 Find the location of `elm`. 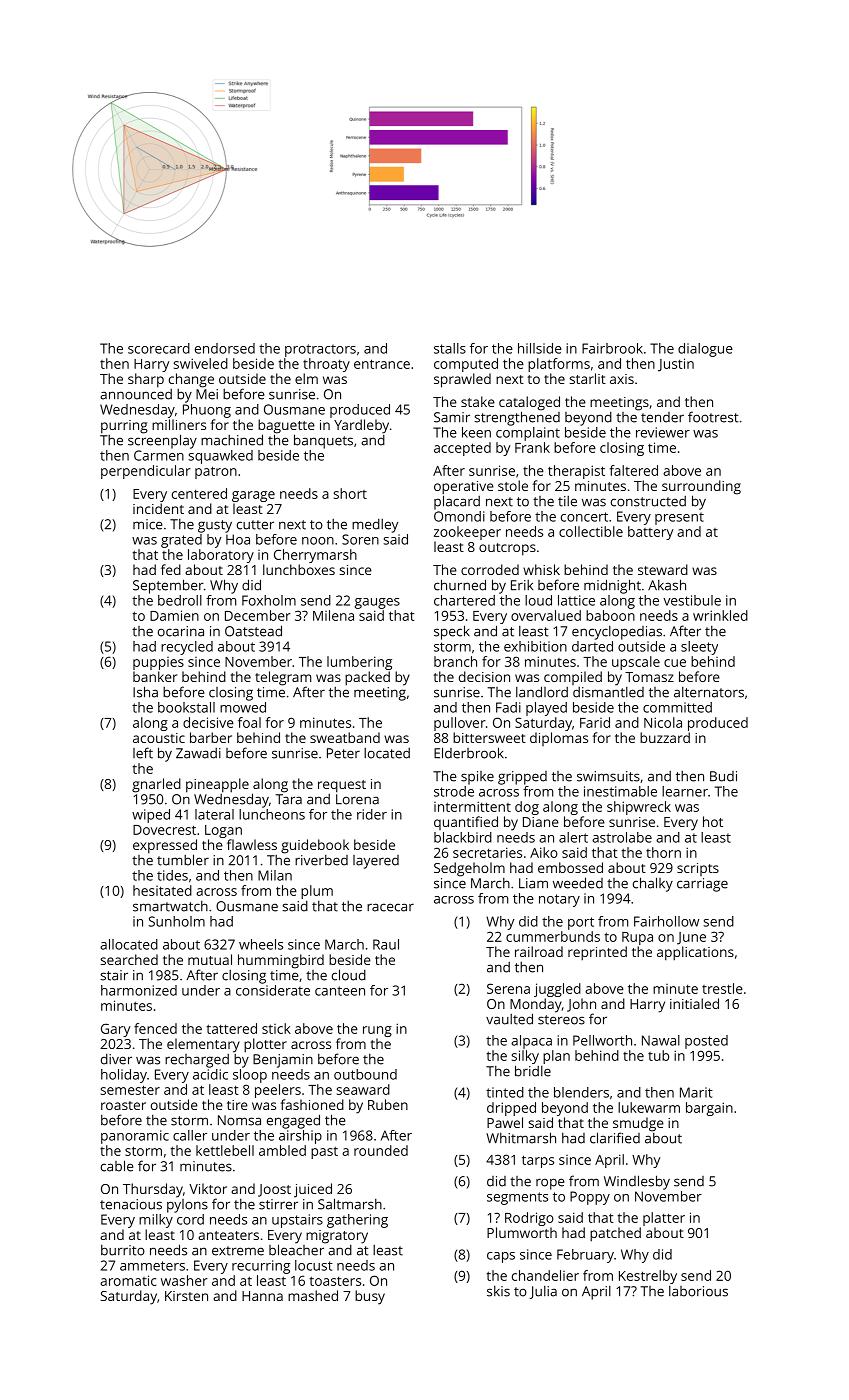

elm is located at coordinates (306, 378).
